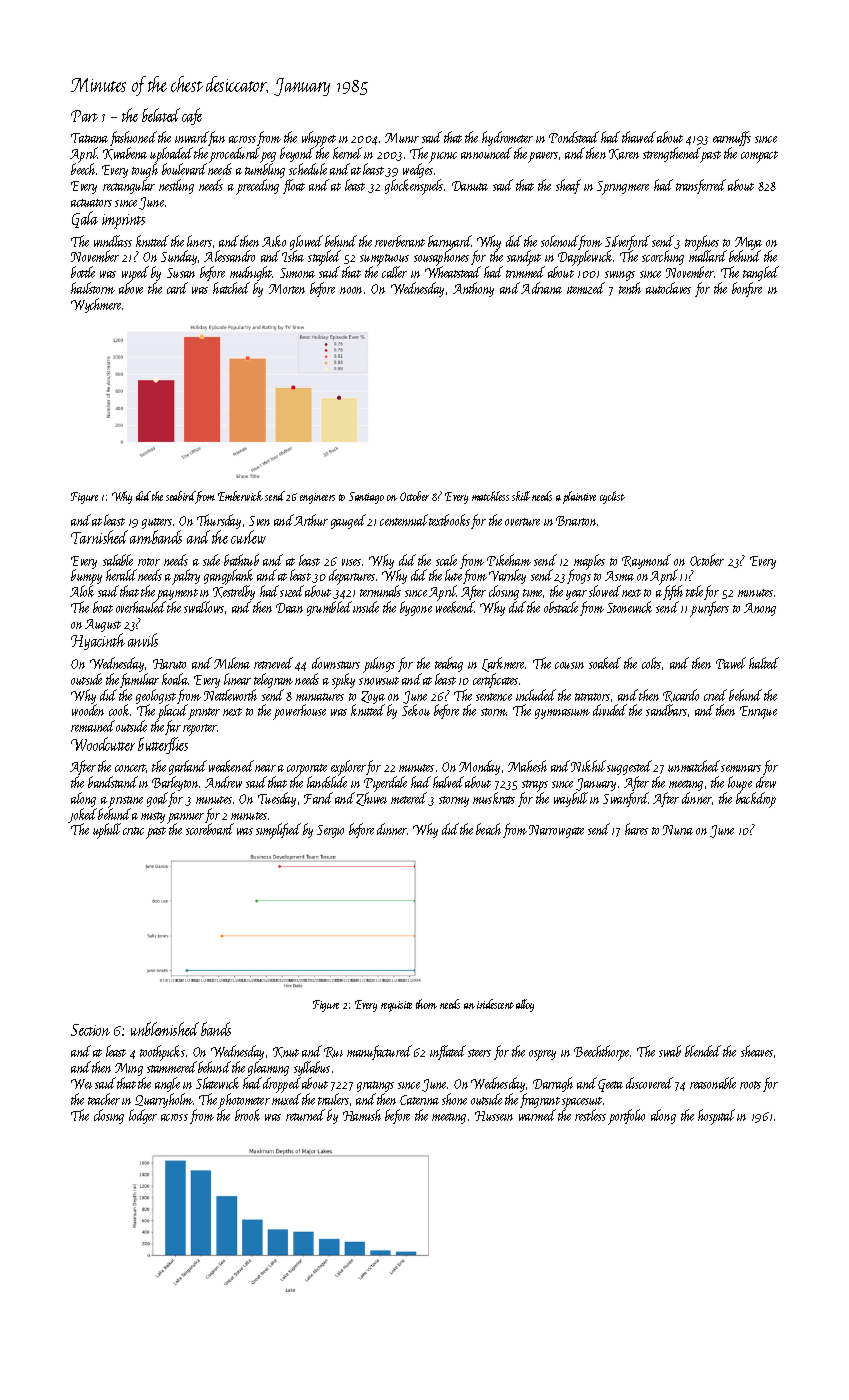 The width and height of the document is (849, 1400). Describe the element at coordinates (574, 137) in the document. I see `Pondstead` at that location.
